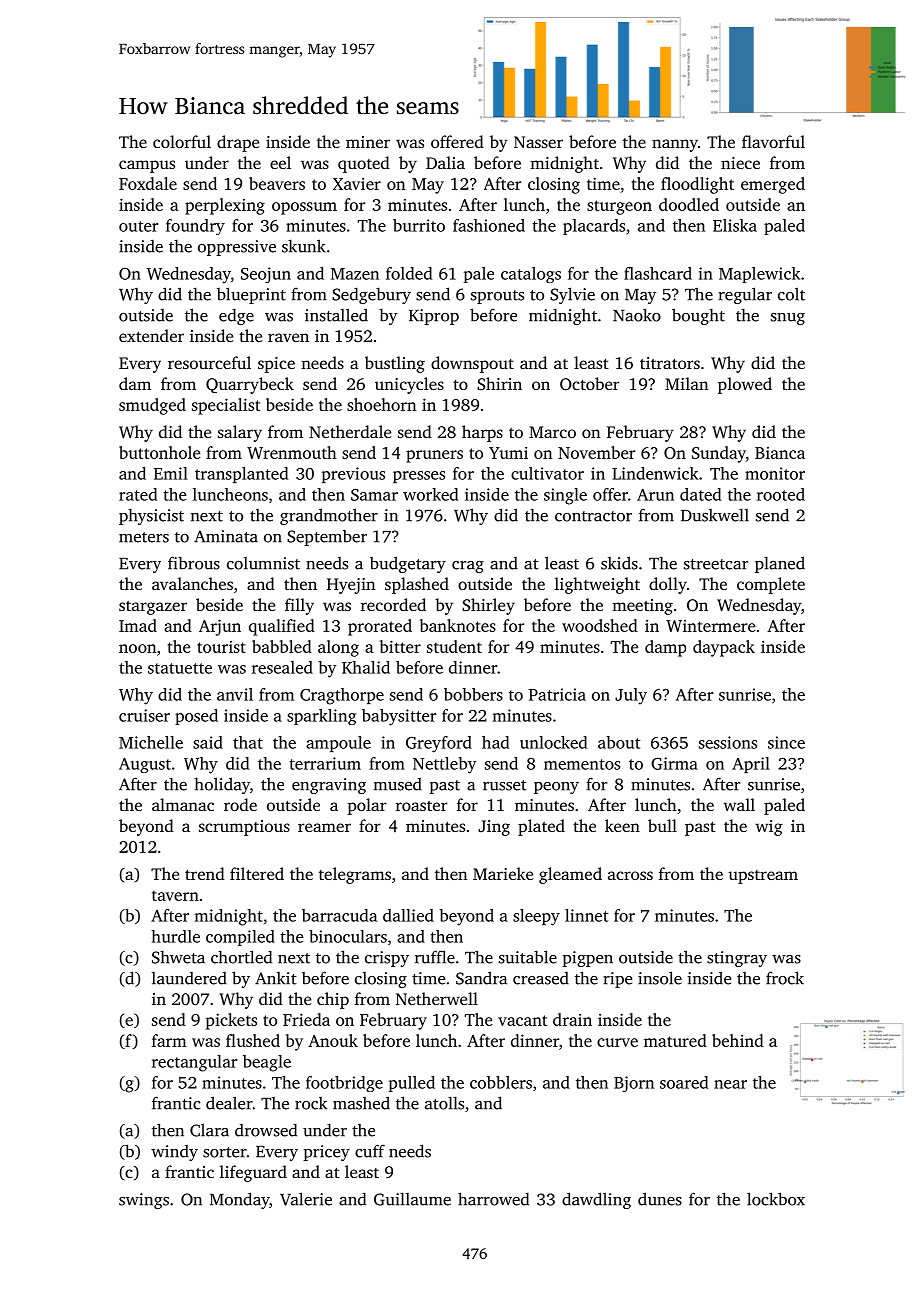  What do you see at coordinates (494, 828) in the image?
I see `Jing` at bounding box center [494, 828].
